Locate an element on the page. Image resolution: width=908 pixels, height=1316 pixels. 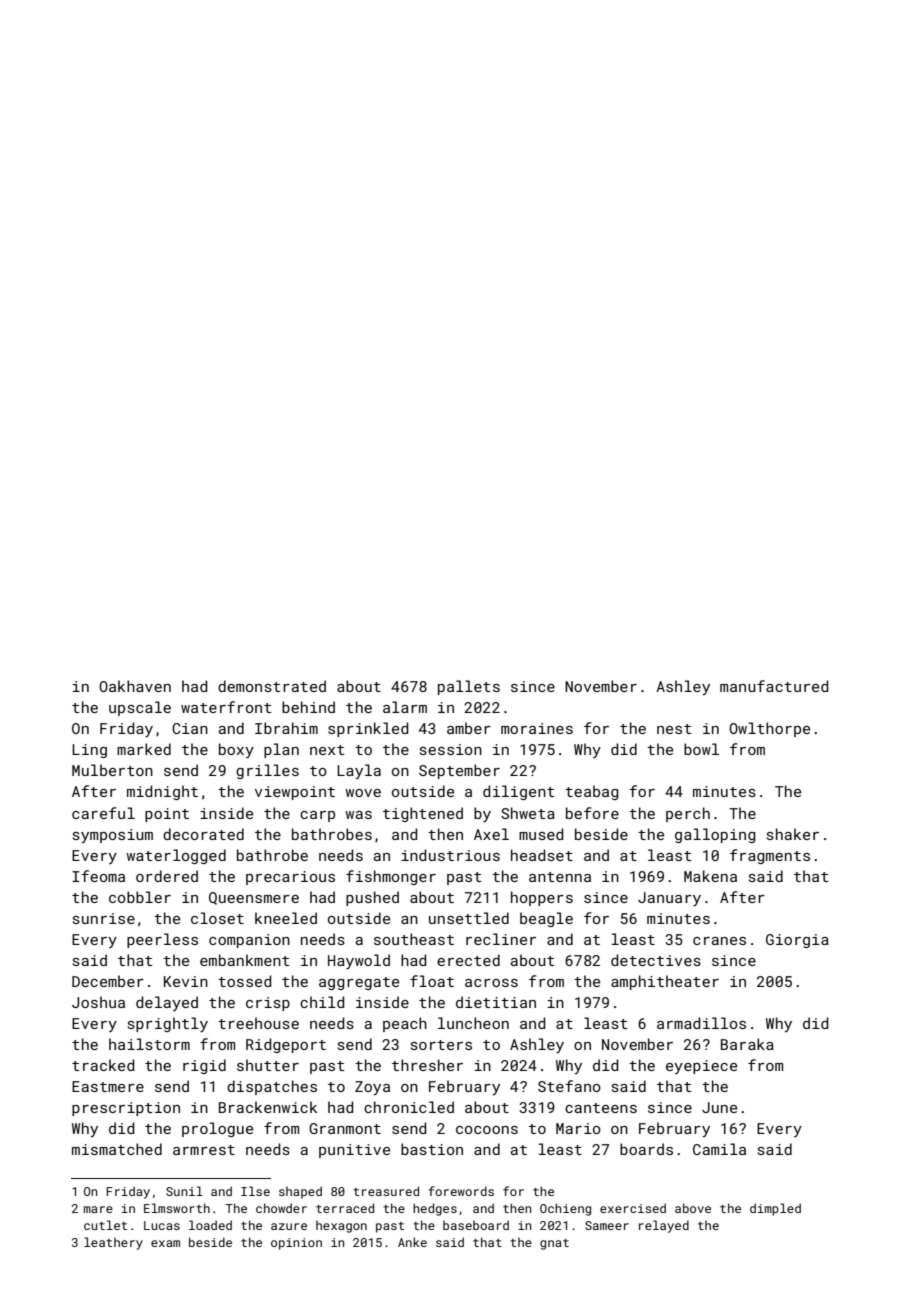
pallets is located at coordinates (469, 687).
